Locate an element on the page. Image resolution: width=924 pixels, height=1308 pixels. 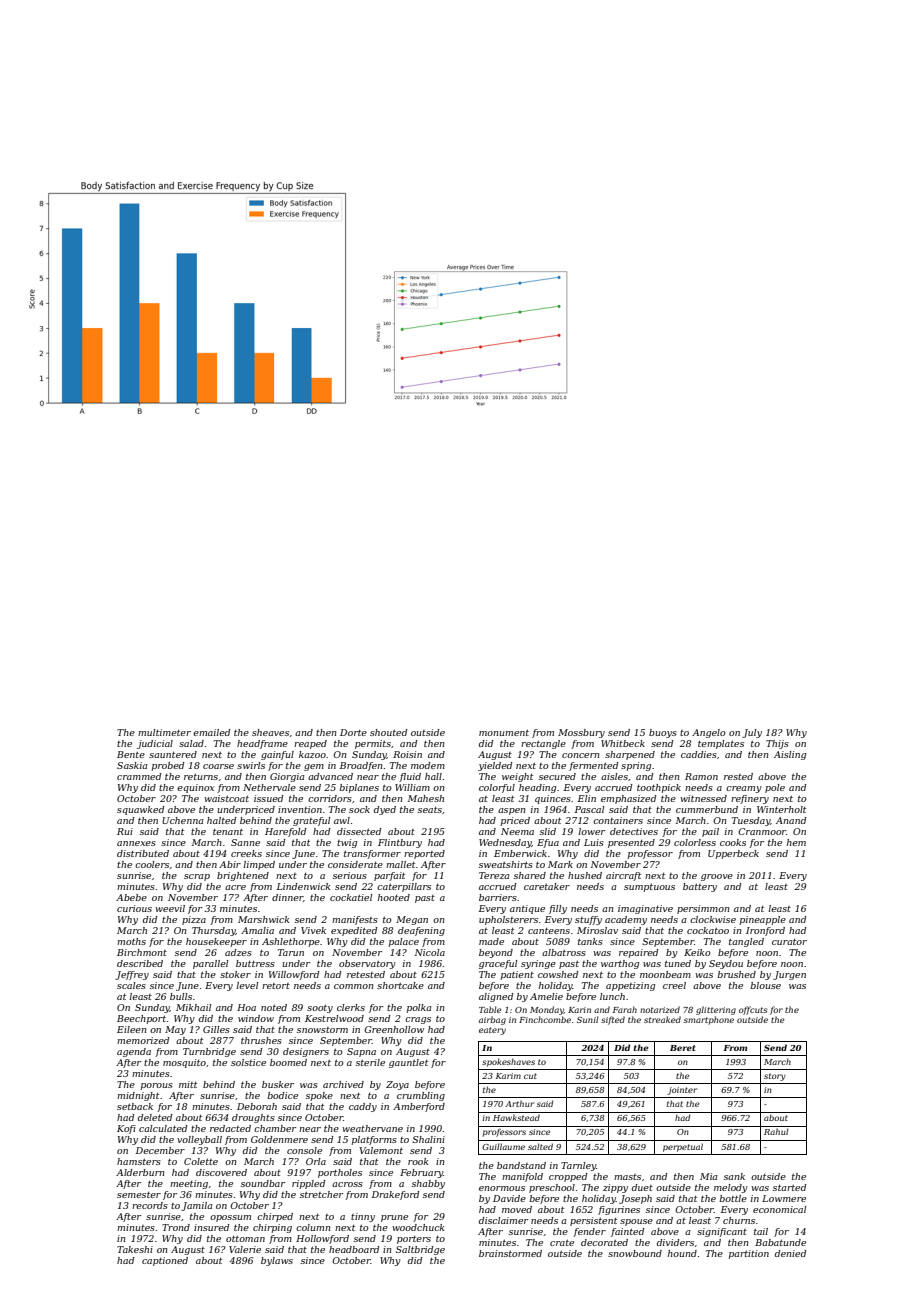
academy is located at coordinates (626, 920).
